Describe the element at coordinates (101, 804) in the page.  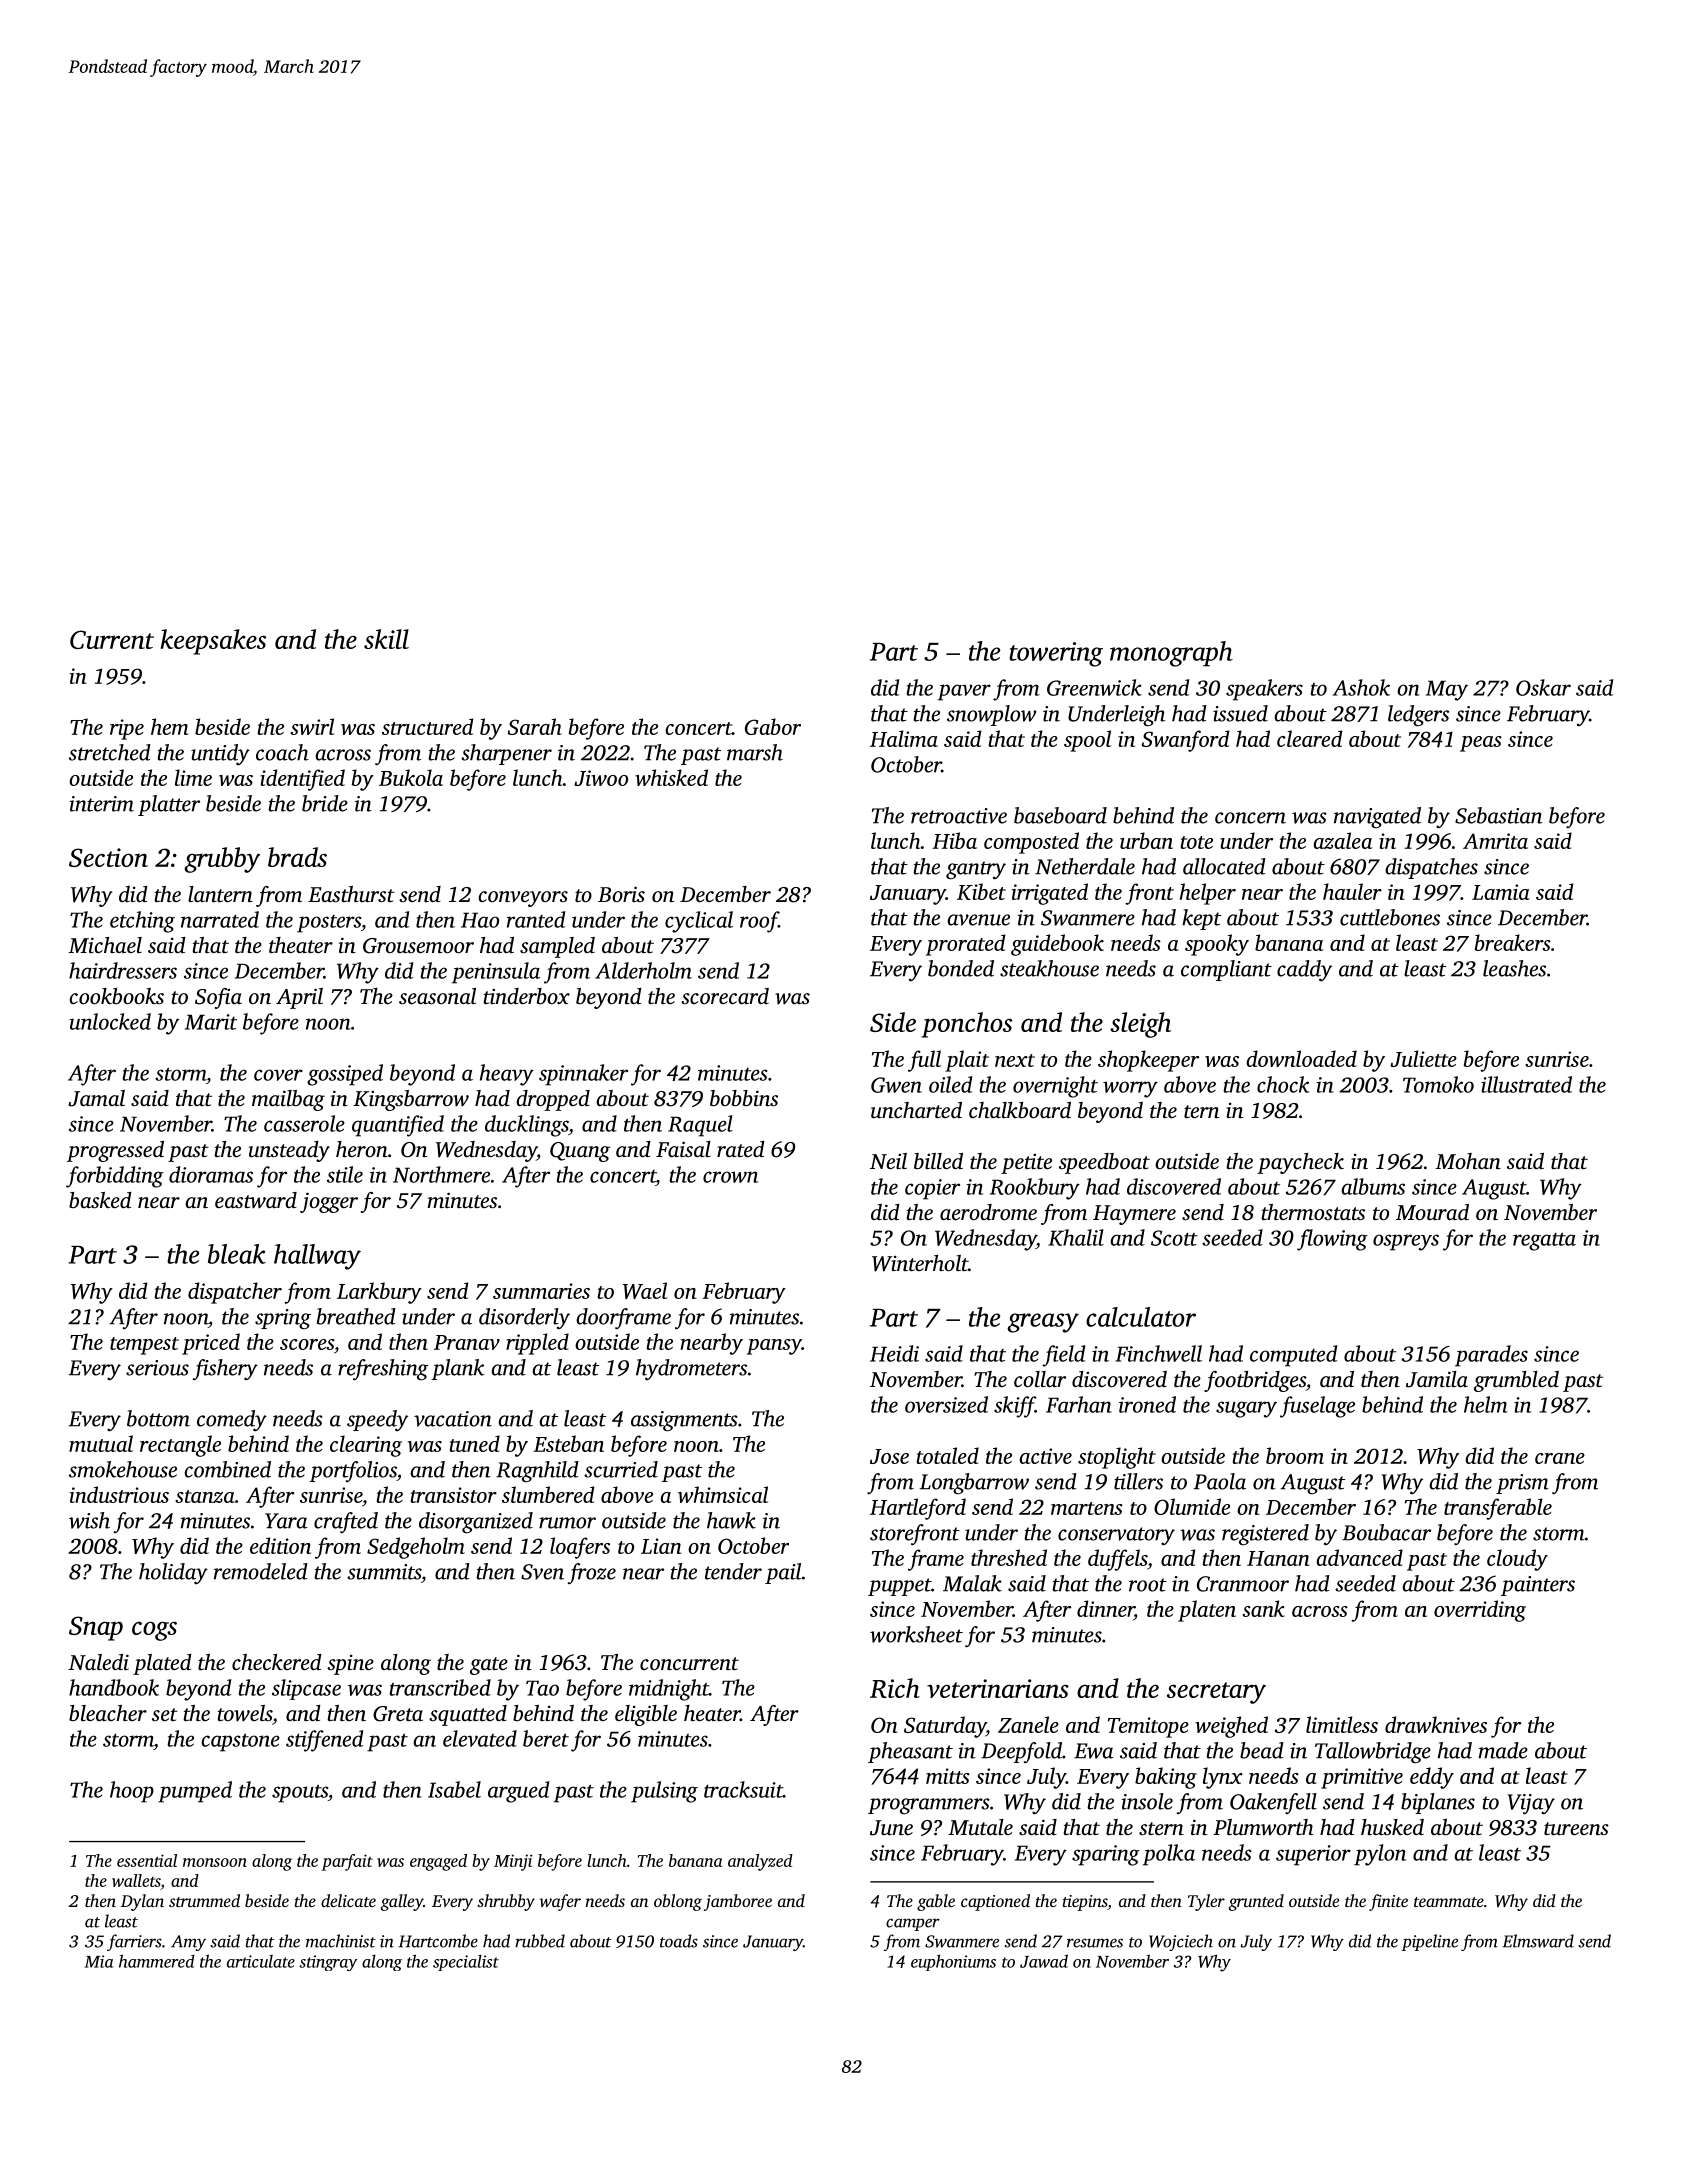
I see `interim` at that location.
